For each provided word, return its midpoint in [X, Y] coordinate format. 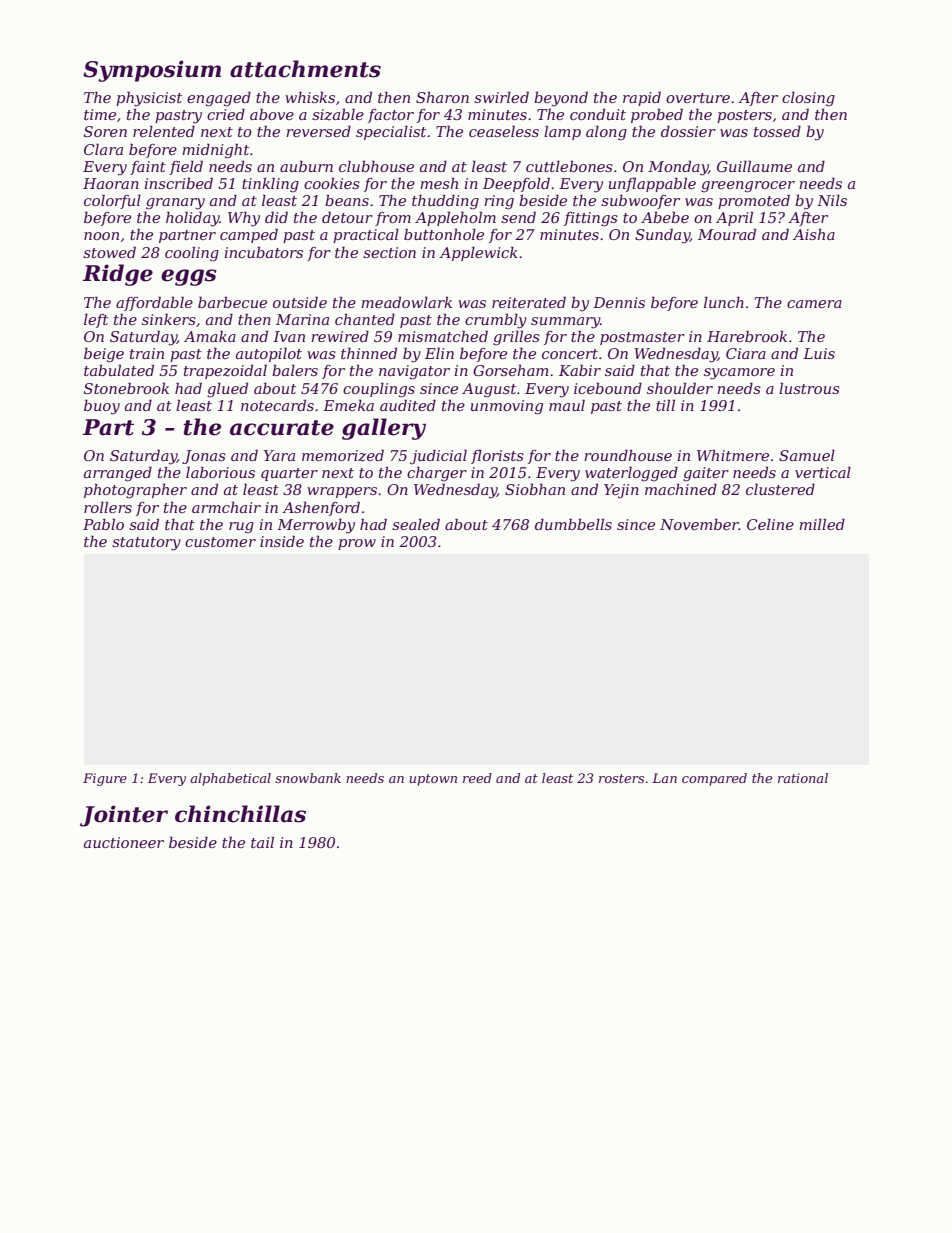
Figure [105, 779]
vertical [823, 472]
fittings [591, 219]
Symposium [152, 71]
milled [822, 524]
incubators [263, 252]
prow [357, 544]
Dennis [619, 302]
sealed [416, 524]
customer [220, 542]
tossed [777, 131]
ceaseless [504, 131]
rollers [108, 507]
